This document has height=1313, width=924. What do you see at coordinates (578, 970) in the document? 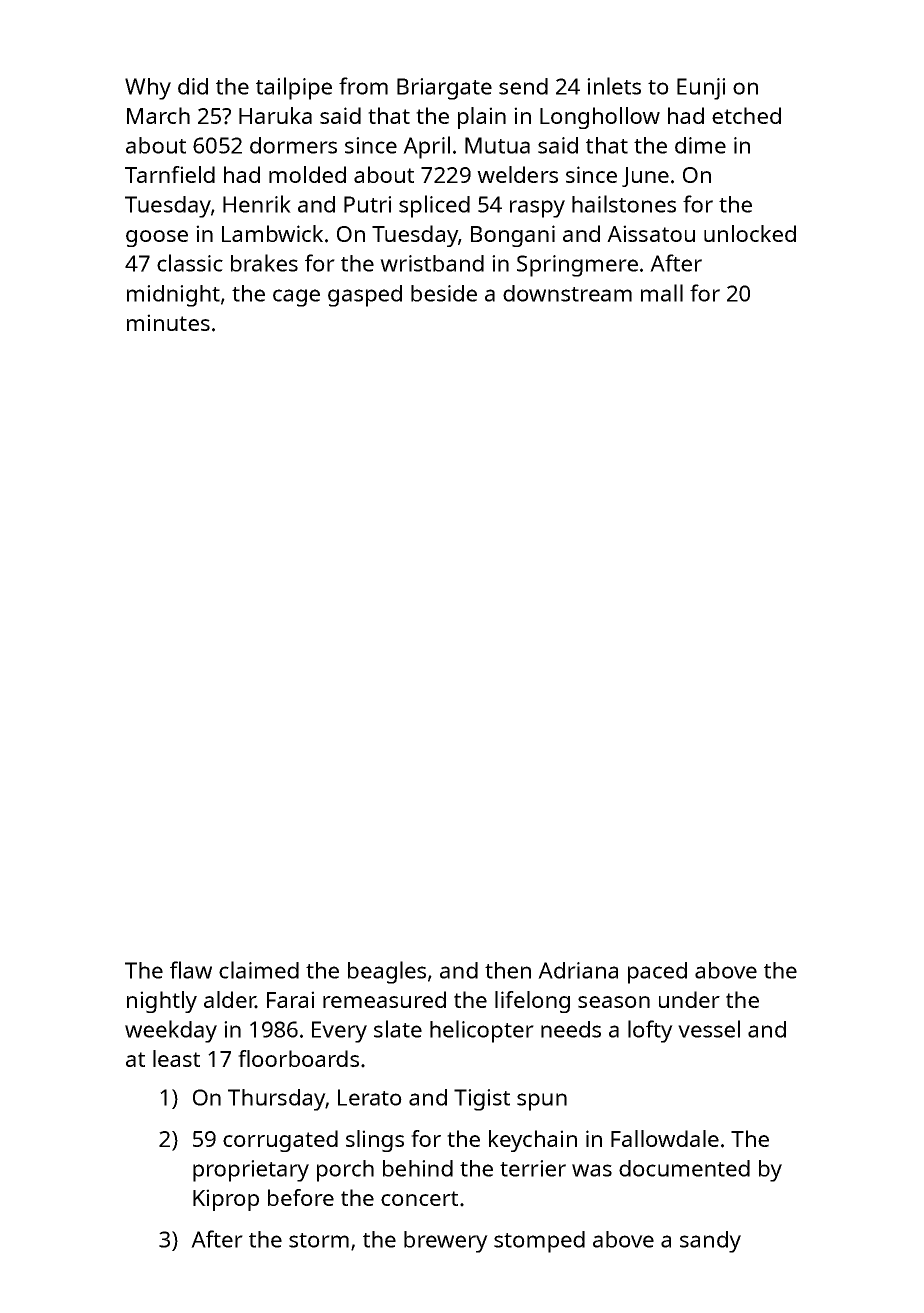
I see `Adriana` at bounding box center [578, 970].
